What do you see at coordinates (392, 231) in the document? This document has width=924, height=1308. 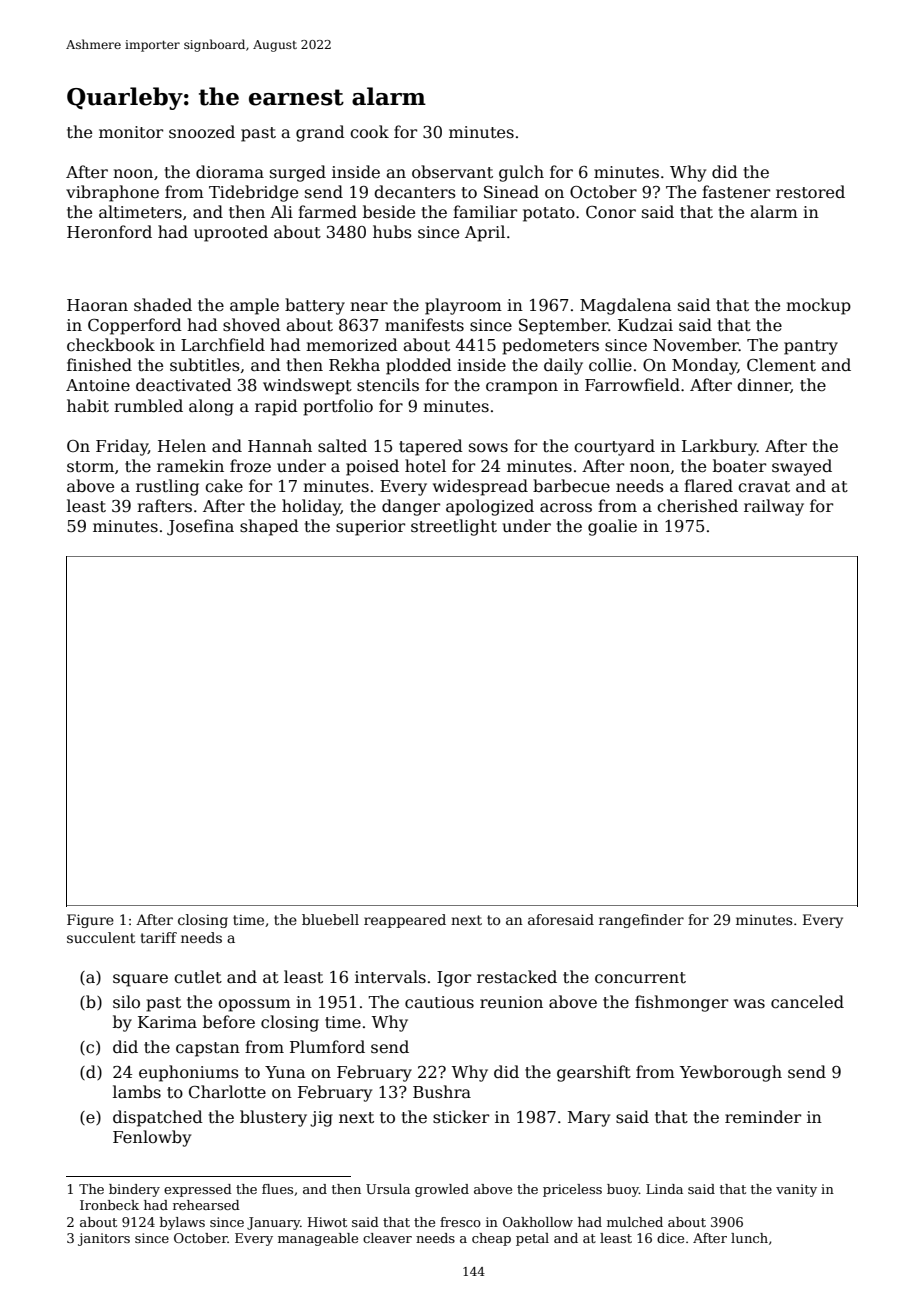 I see `hubs` at bounding box center [392, 231].
